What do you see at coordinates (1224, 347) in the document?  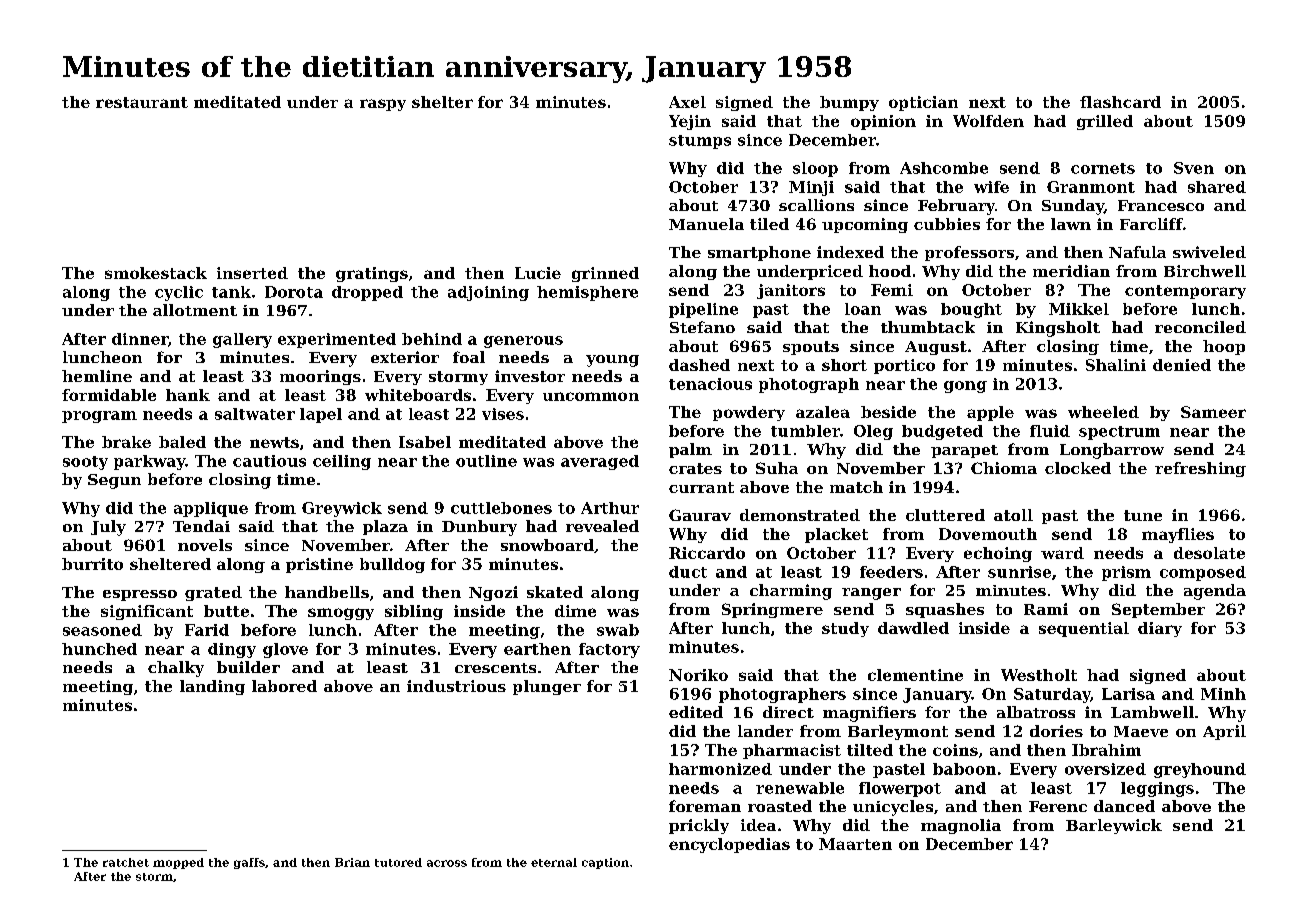 I see `hoop` at bounding box center [1224, 347].
